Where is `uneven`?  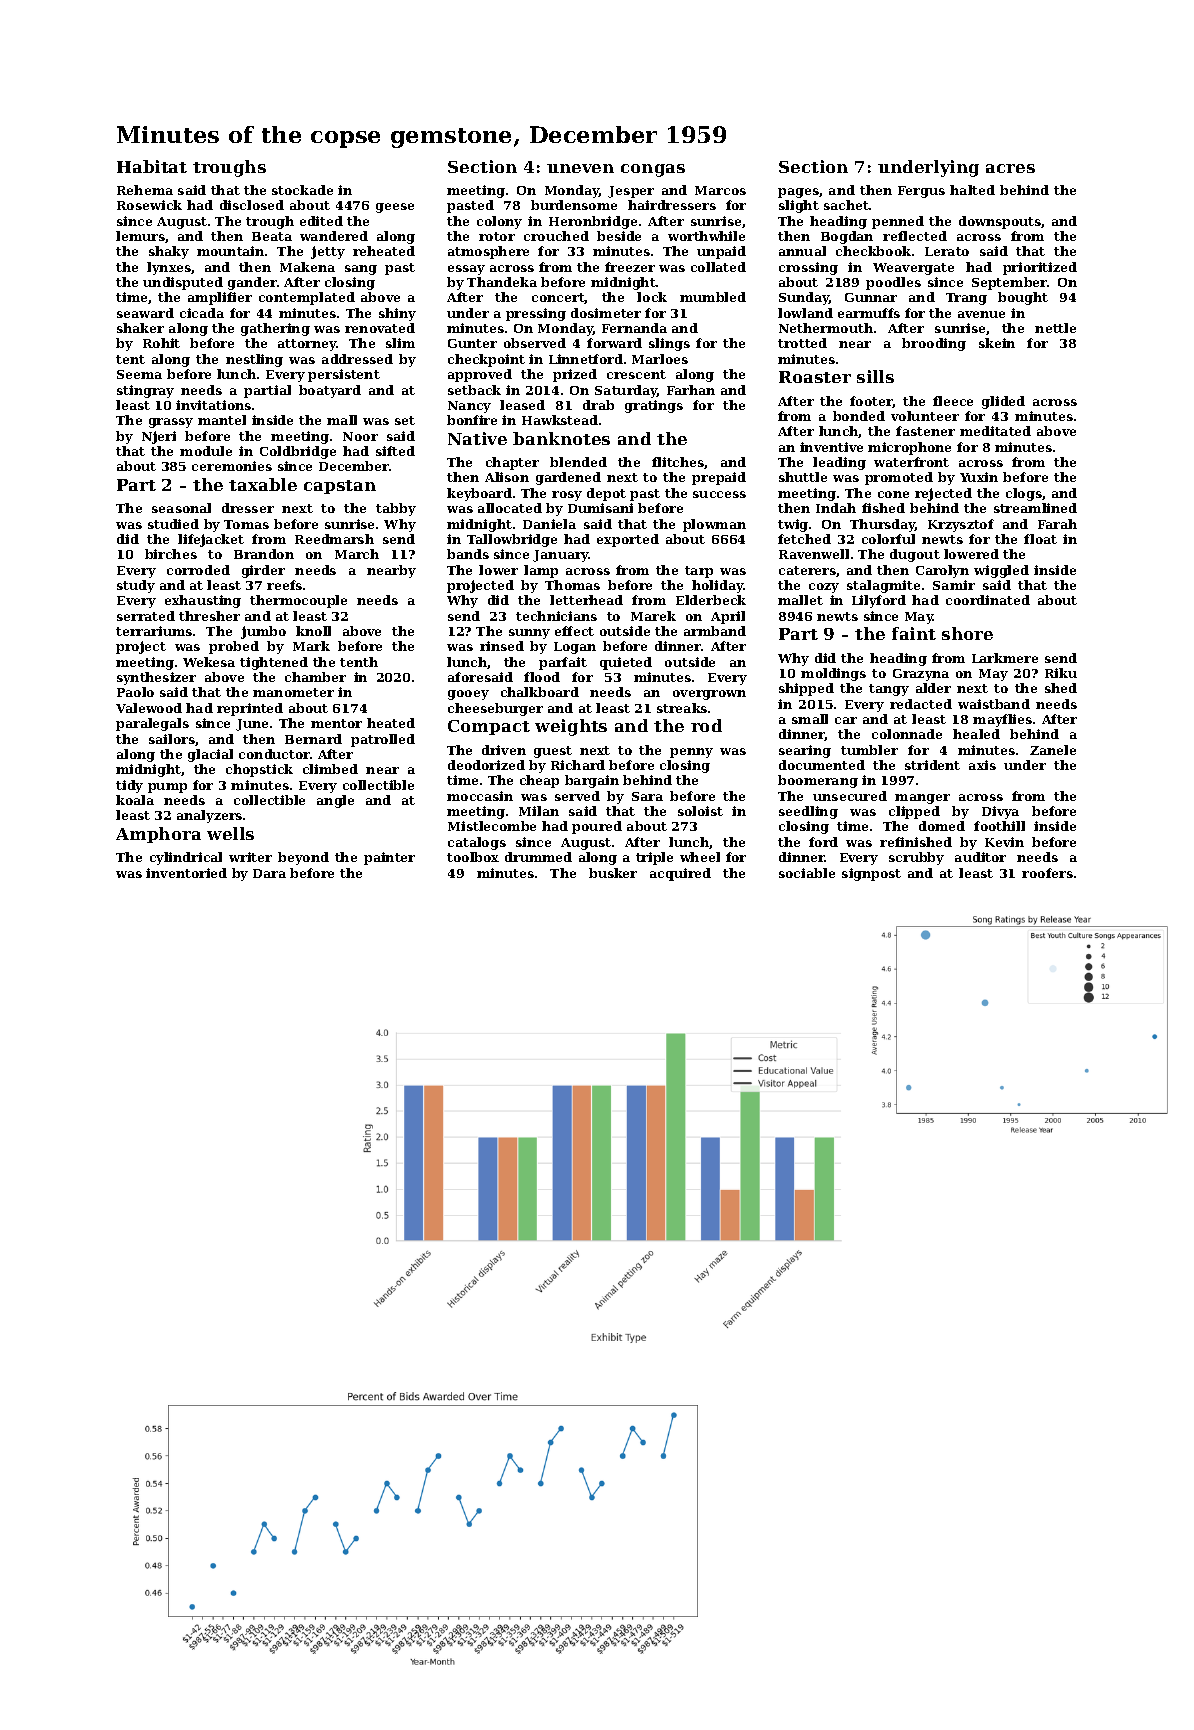
uneven is located at coordinates (580, 168).
